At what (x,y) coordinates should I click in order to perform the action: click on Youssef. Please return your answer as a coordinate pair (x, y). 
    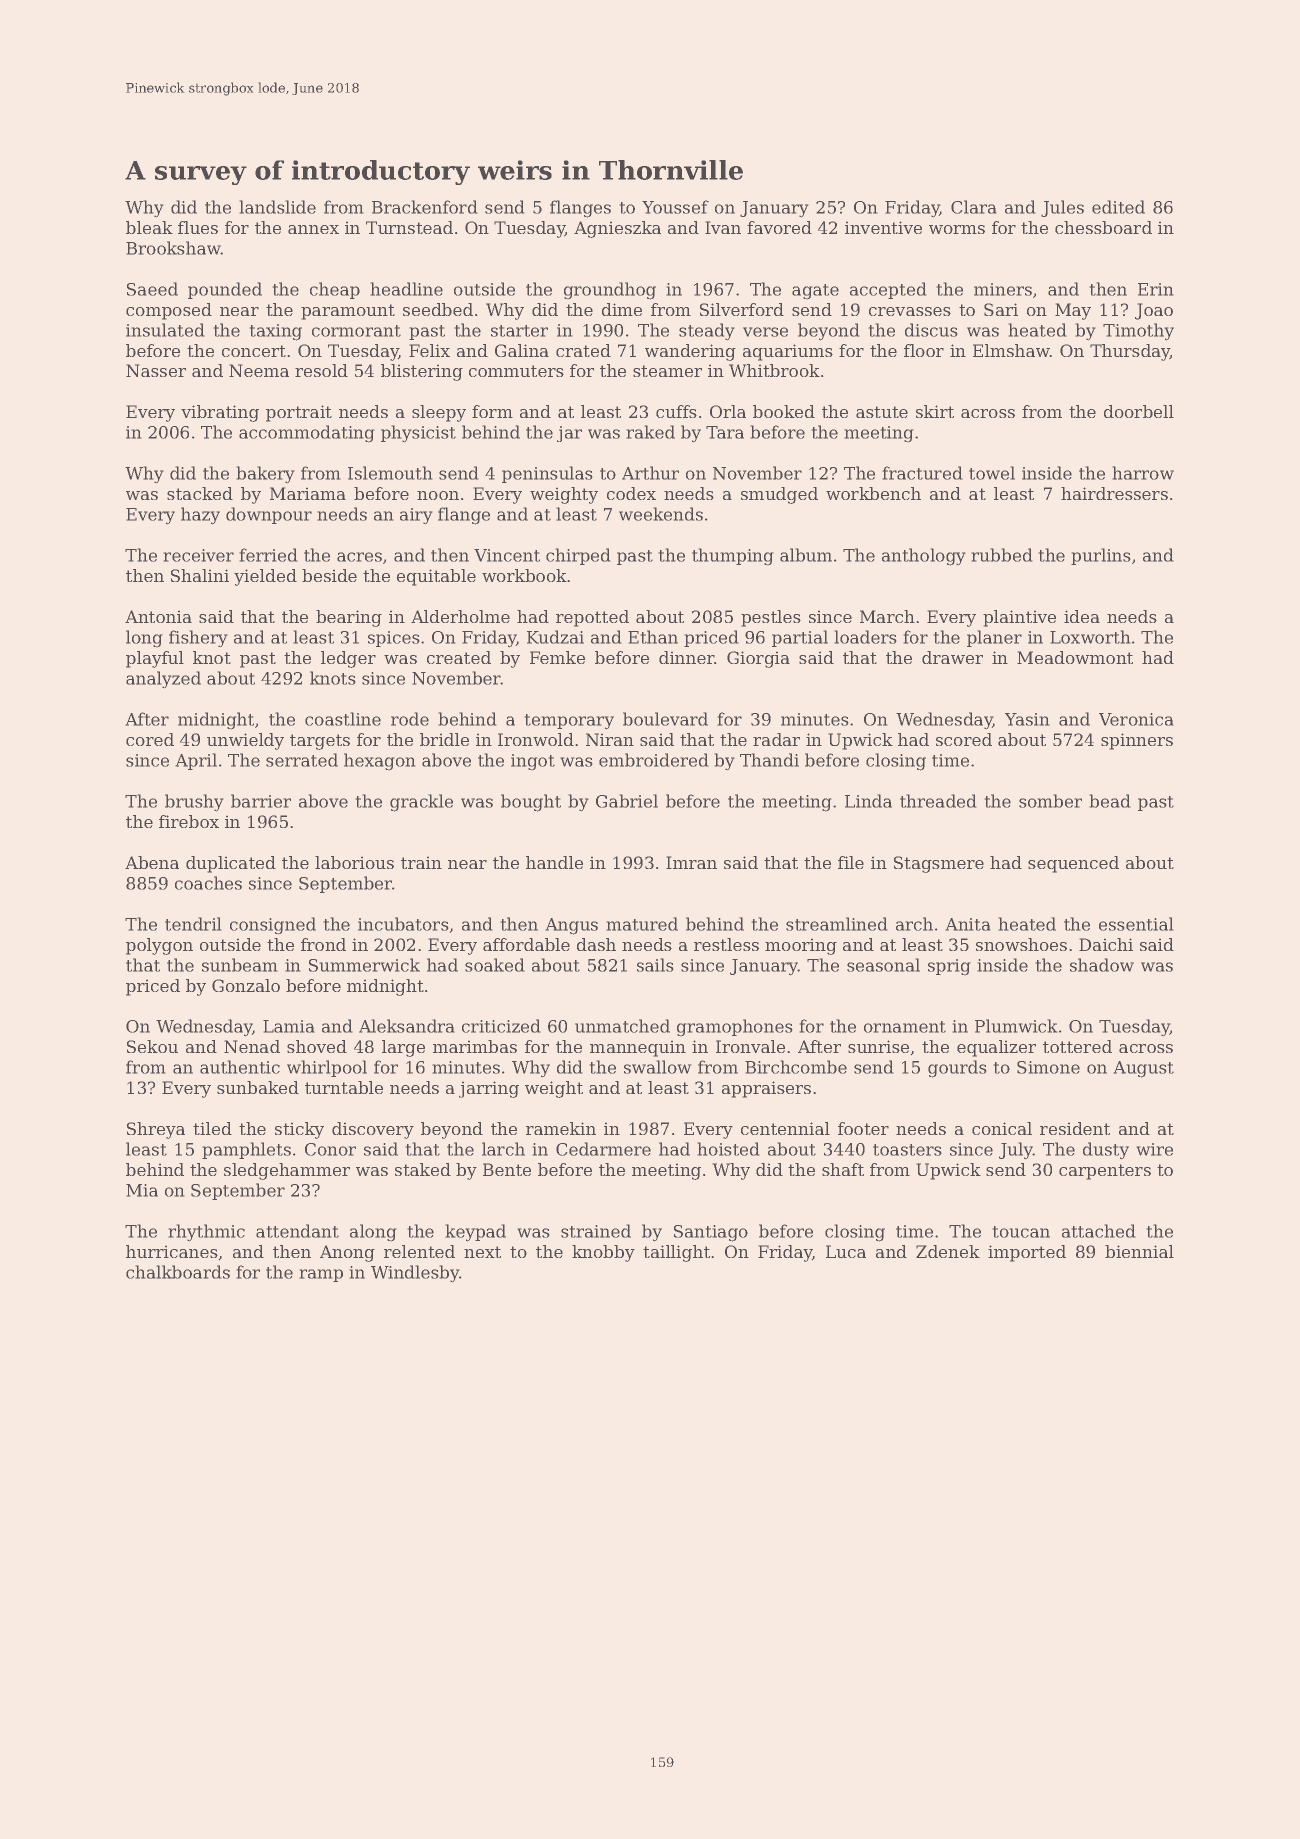
    Looking at the image, I should click on (675, 207).
